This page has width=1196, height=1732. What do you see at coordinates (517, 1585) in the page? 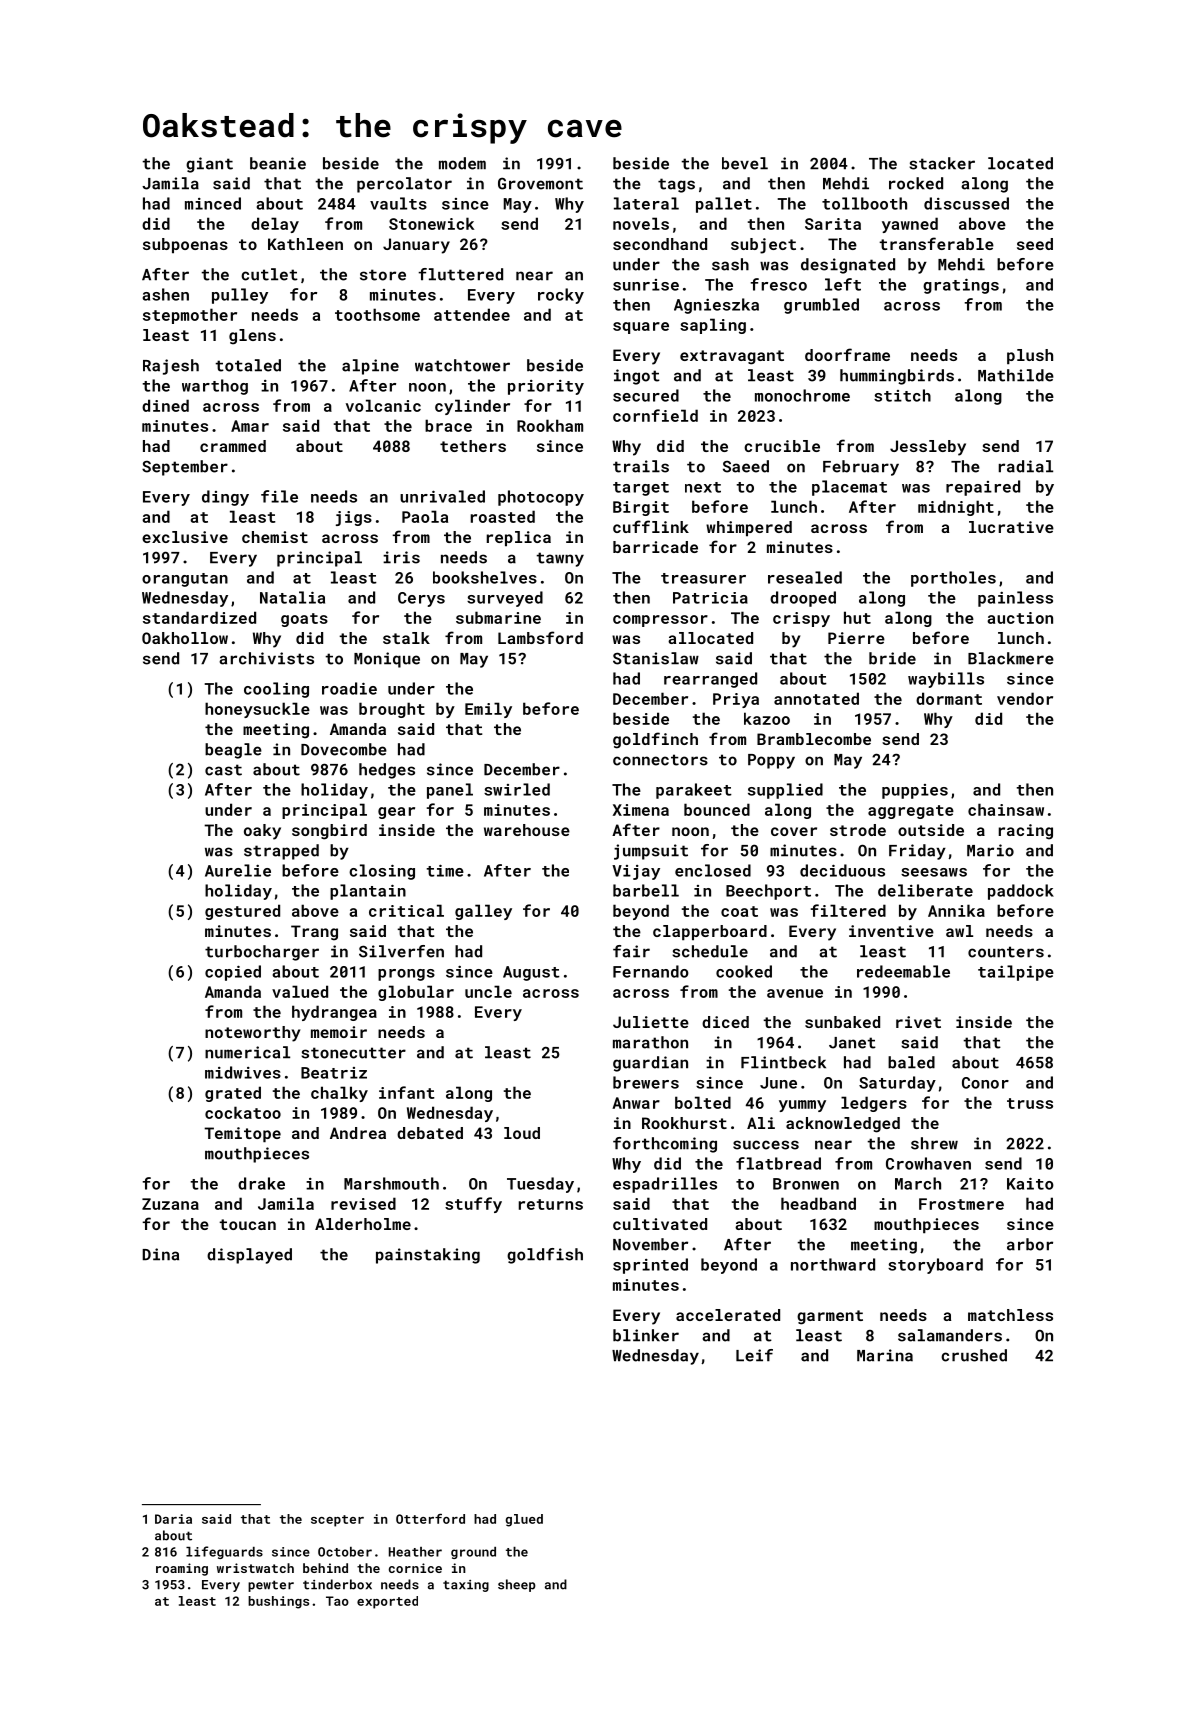
I see `sheep` at bounding box center [517, 1585].
